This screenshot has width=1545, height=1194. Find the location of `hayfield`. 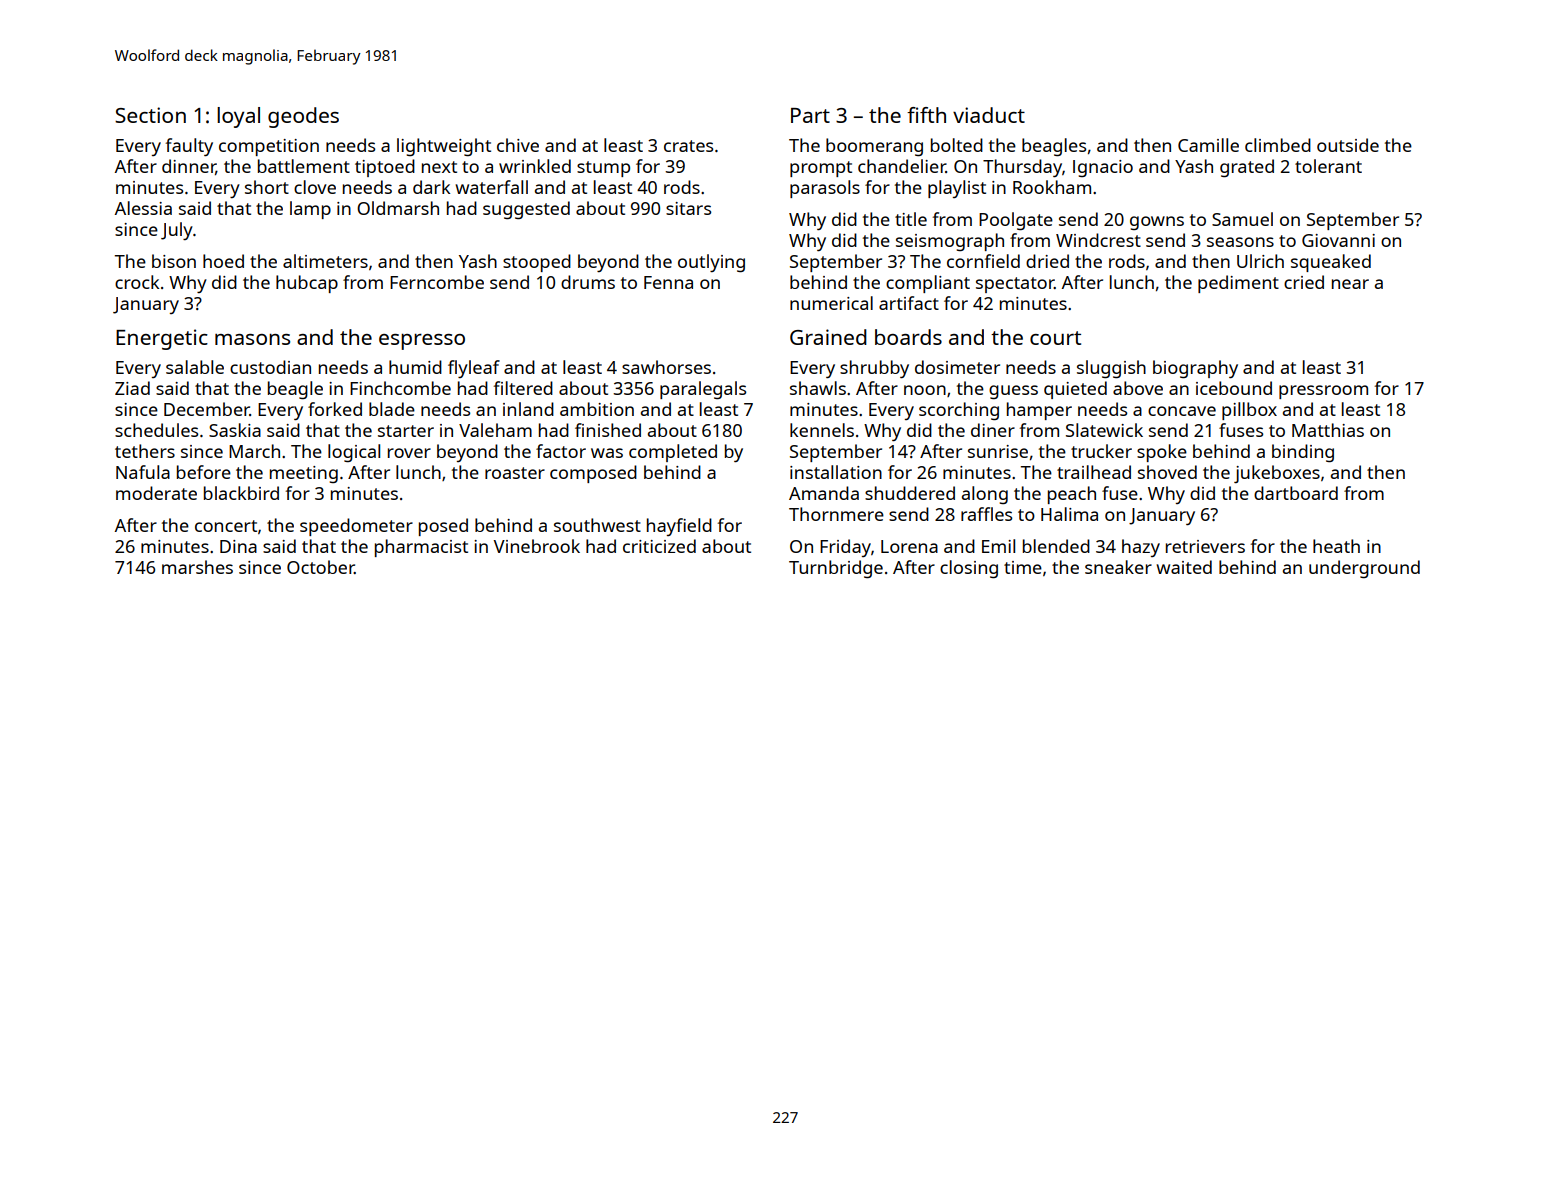

hayfield is located at coordinates (679, 527).
